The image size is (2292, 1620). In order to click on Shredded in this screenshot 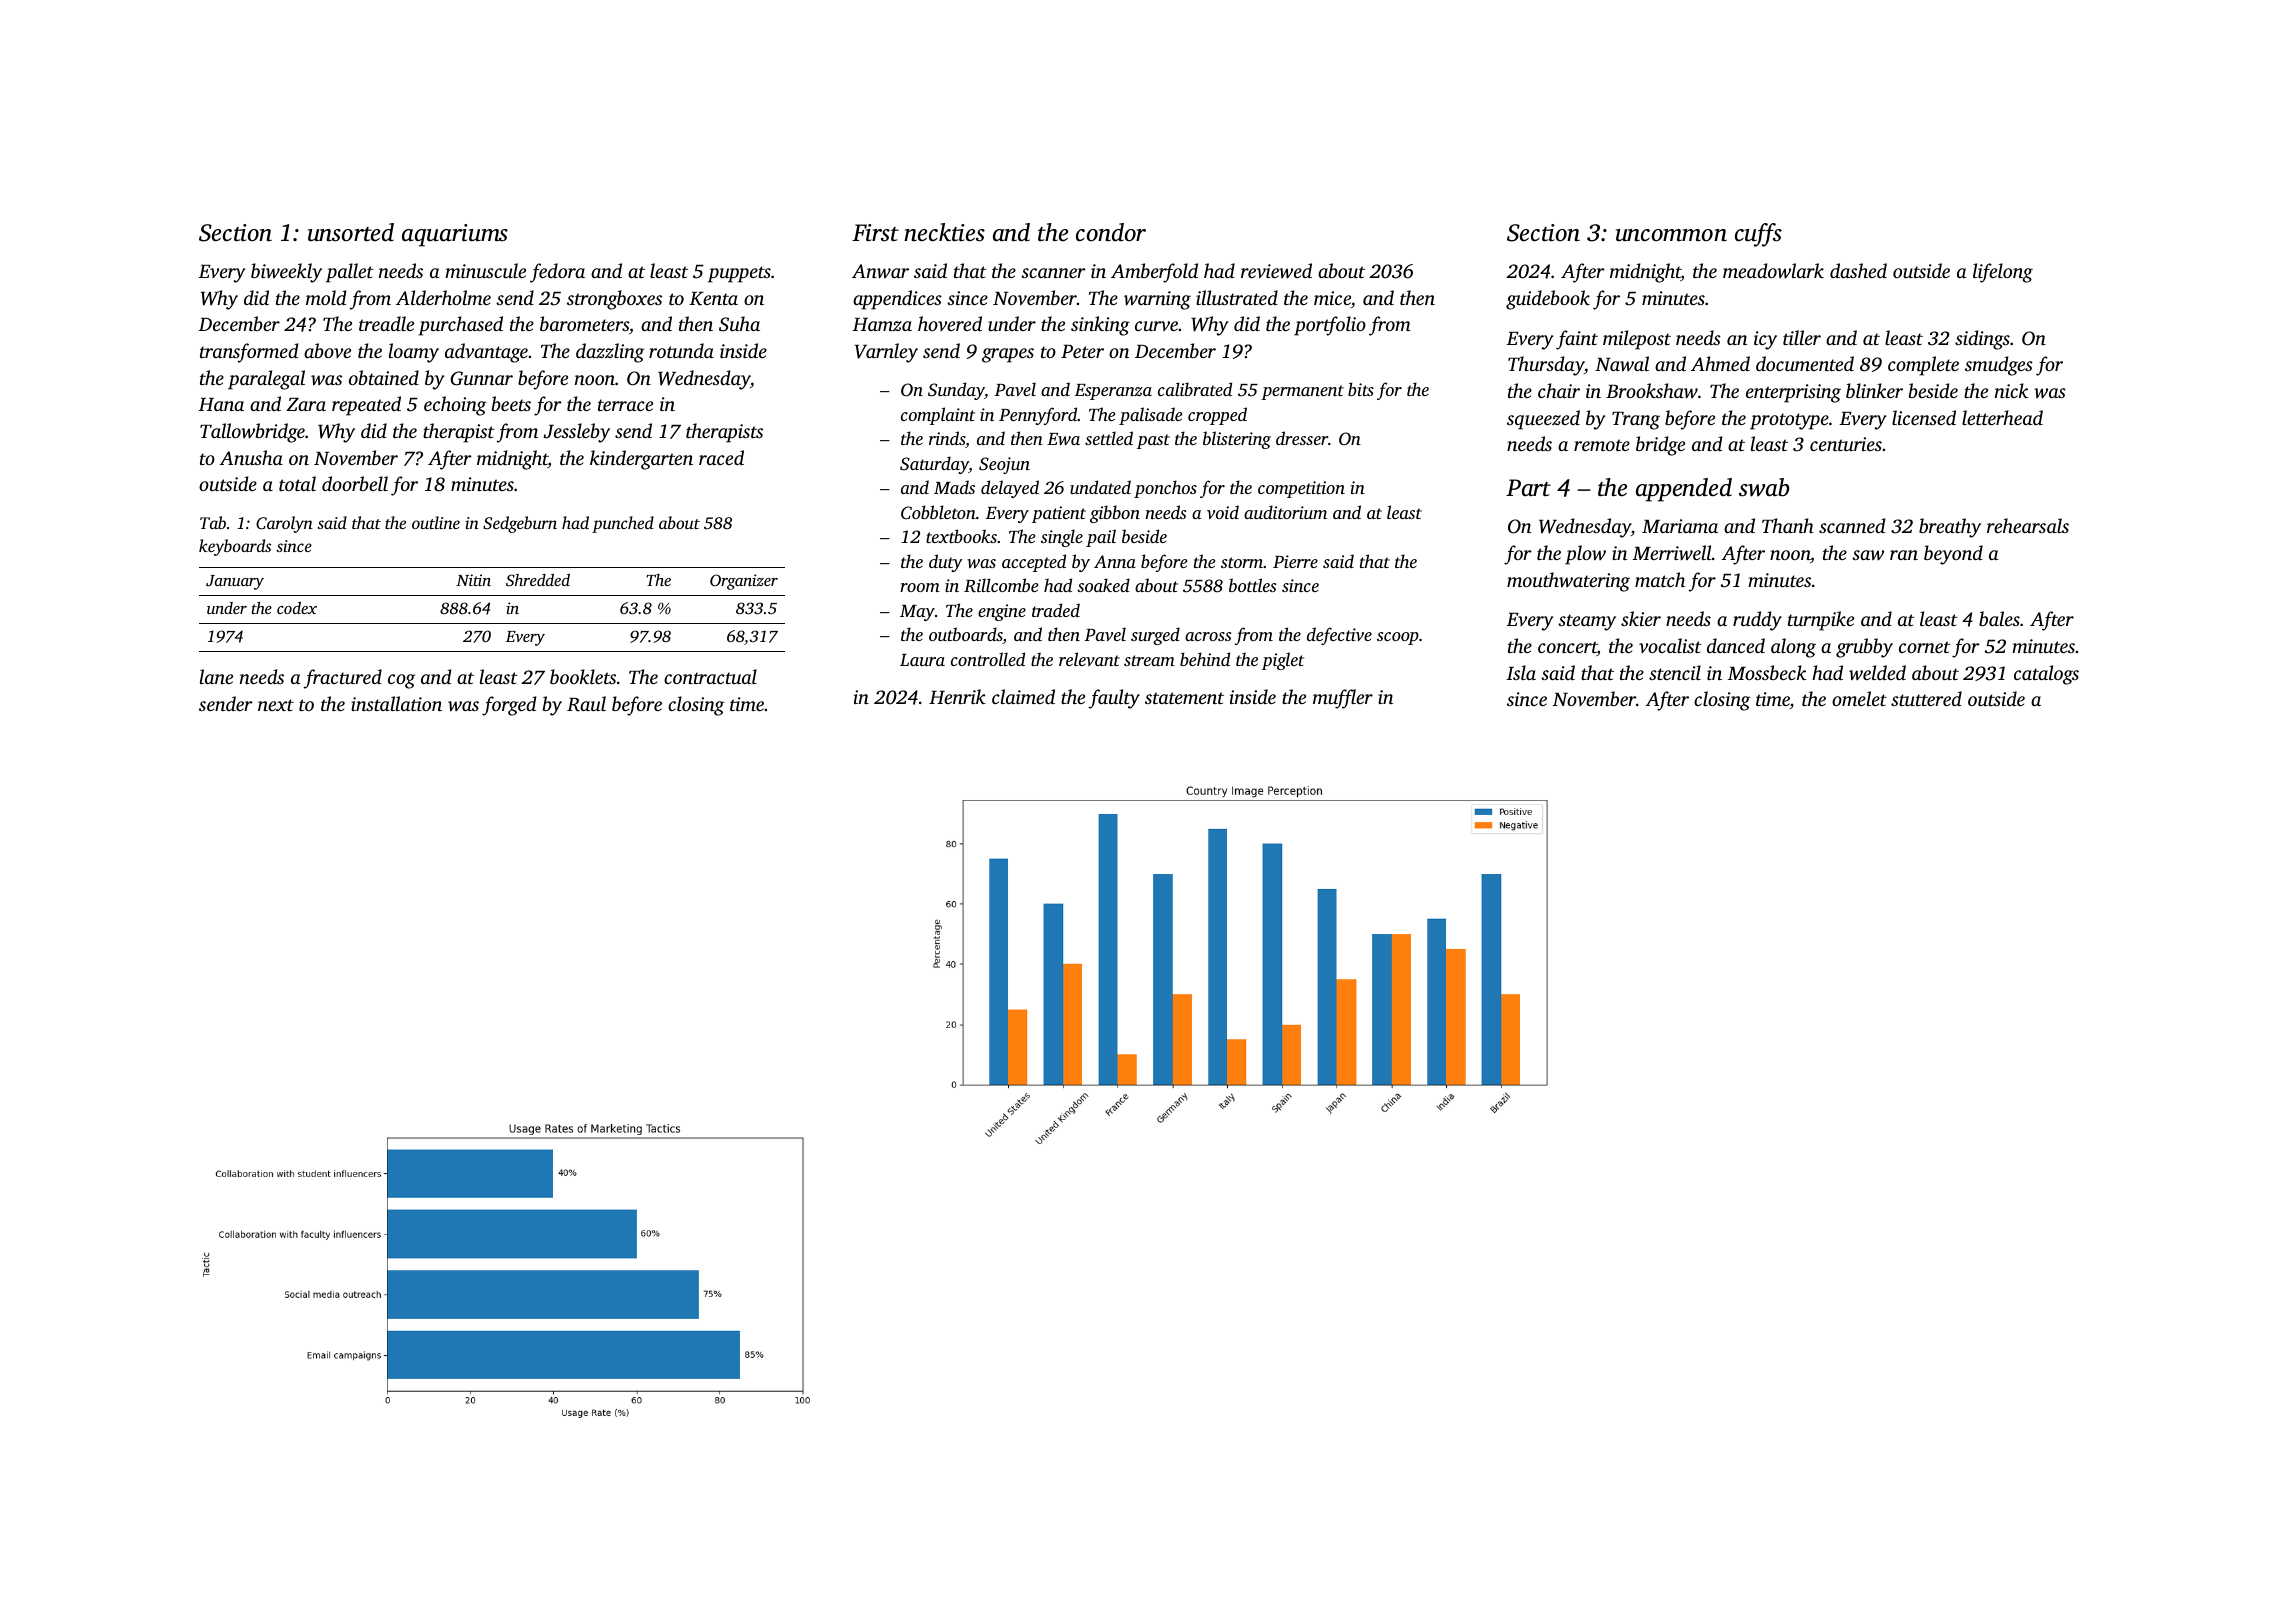, I will do `click(538, 580)`.
